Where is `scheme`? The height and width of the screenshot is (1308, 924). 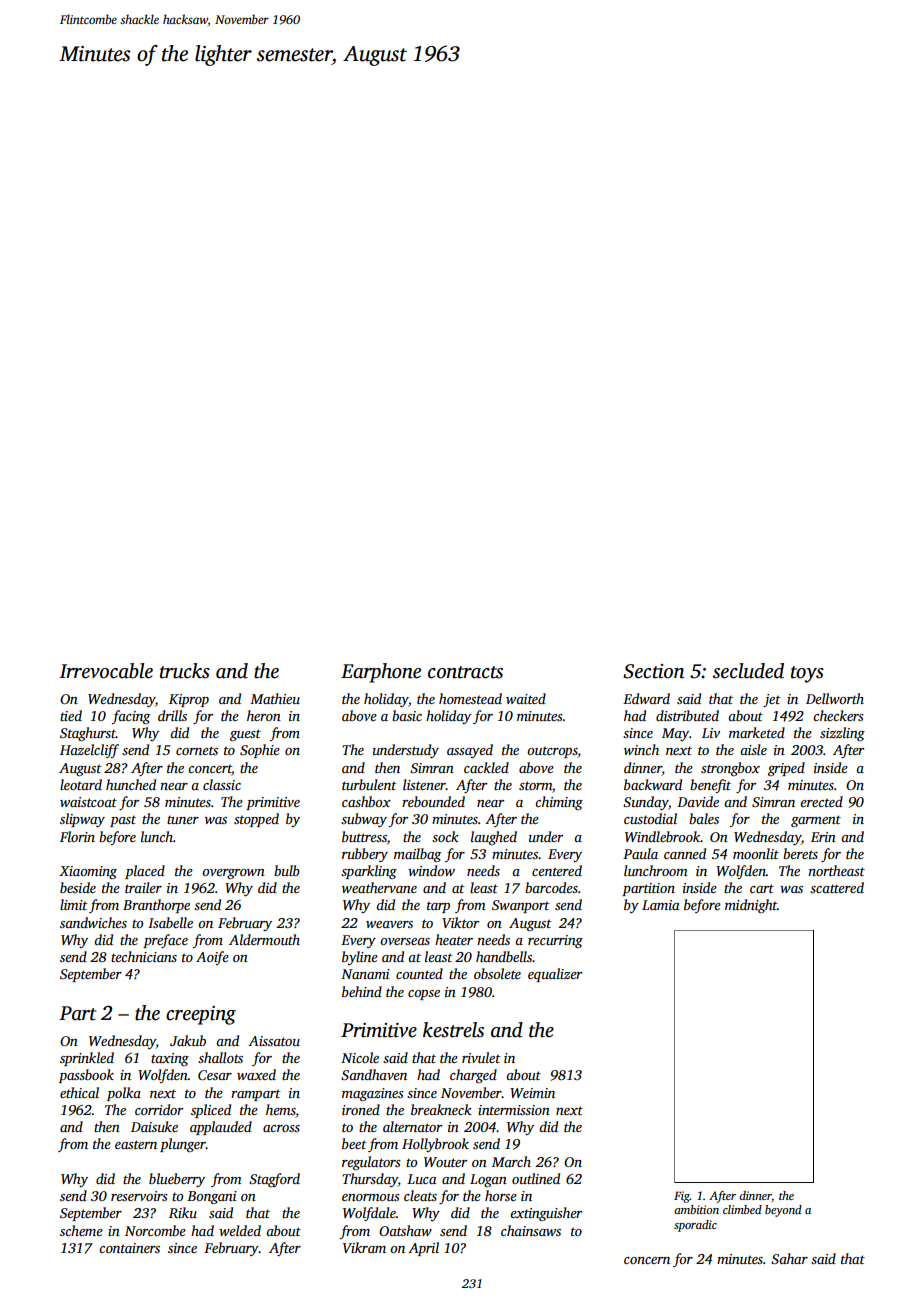
scheme is located at coordinates (81, 1230).
